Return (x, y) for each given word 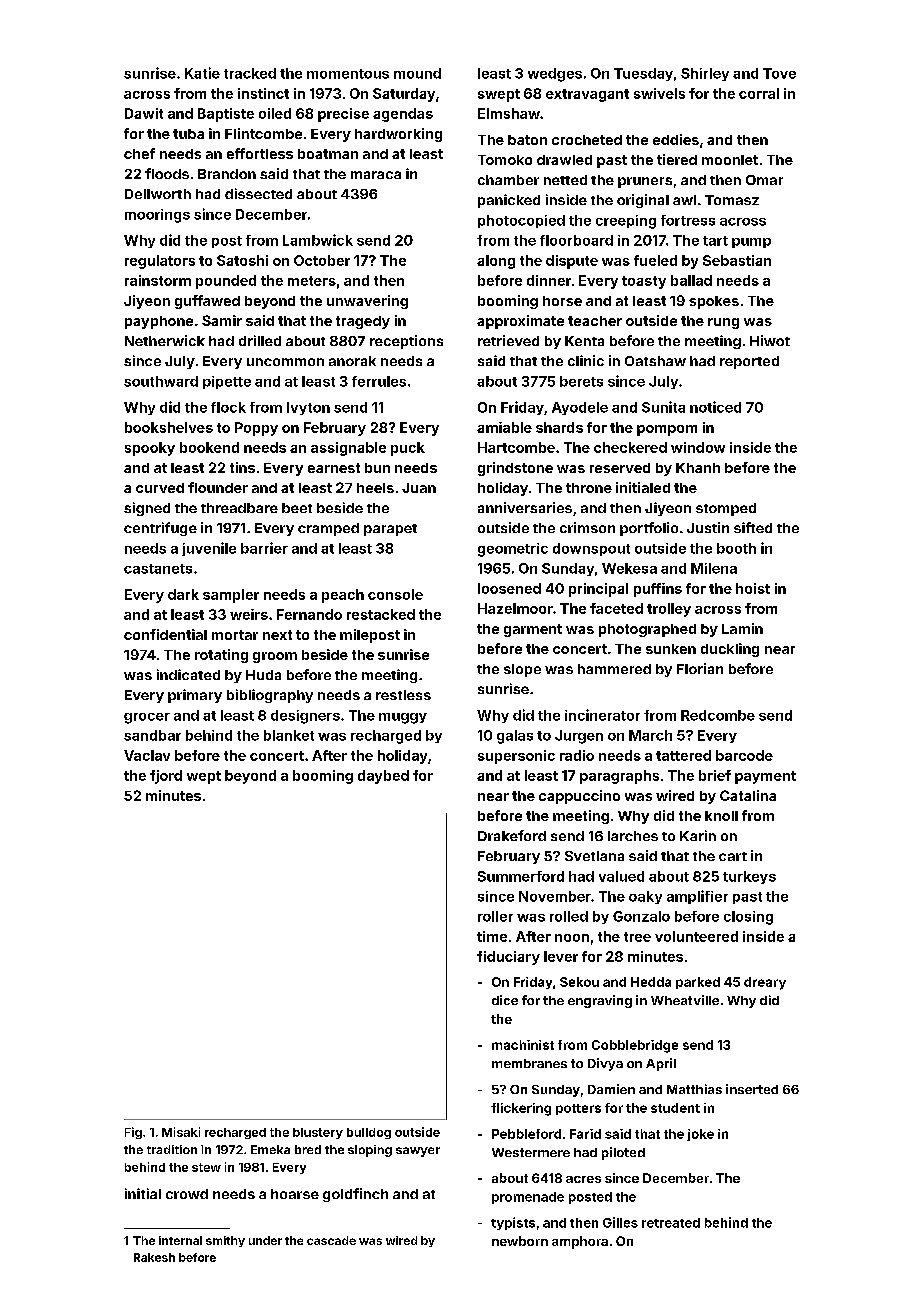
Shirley (705, 74)
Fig (133, 1133)
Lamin (742, 628)
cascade (331, 1240)
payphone (159, 322)
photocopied (521, 221)
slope (522, 670)
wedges (555, 75)
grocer (147, 718)
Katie (202, 73)
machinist (523, 1045)
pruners (645, 182)
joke (700, 1135)
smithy (225, 1241)
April (661, 1064)
